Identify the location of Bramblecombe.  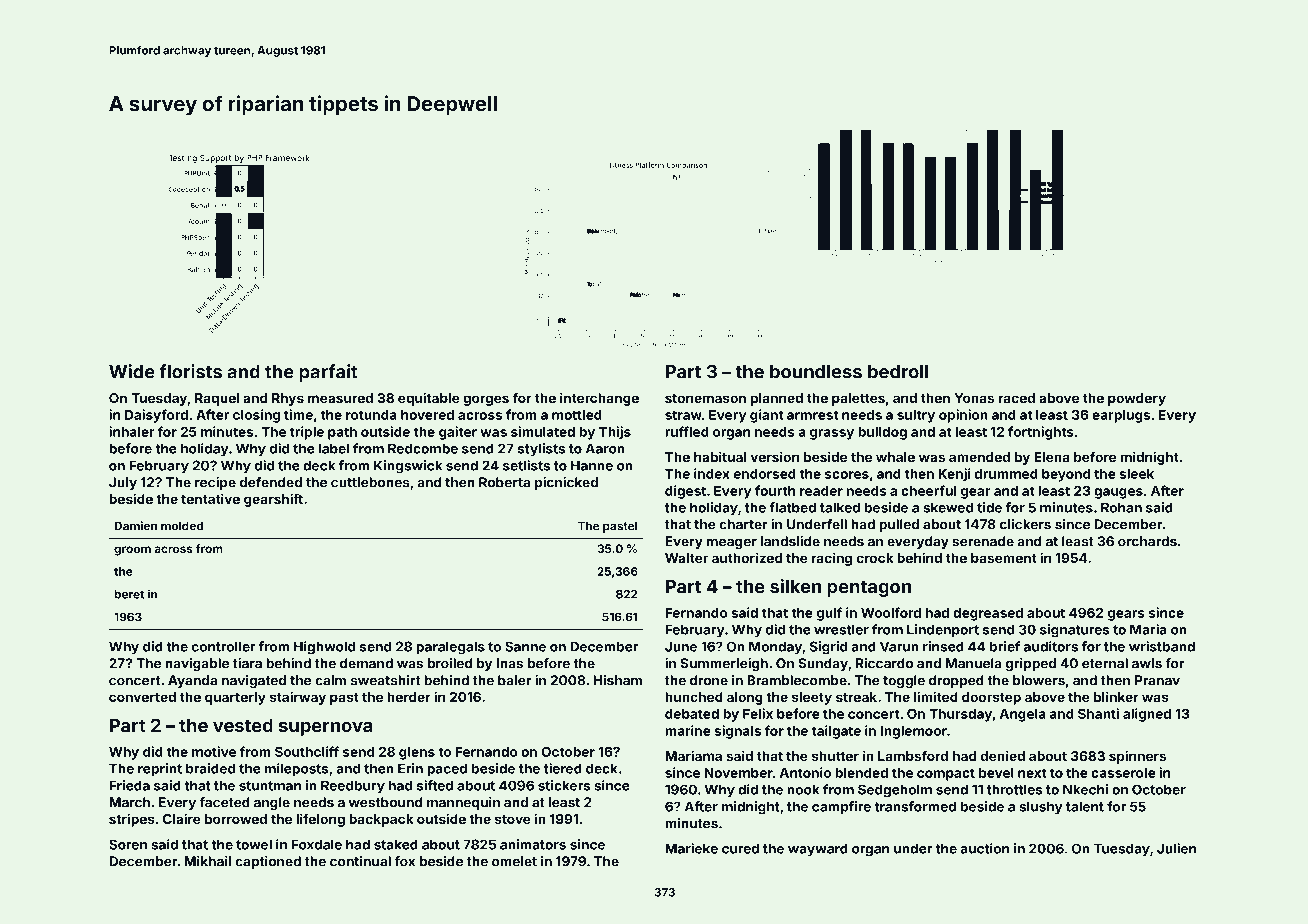
(797, 680).
